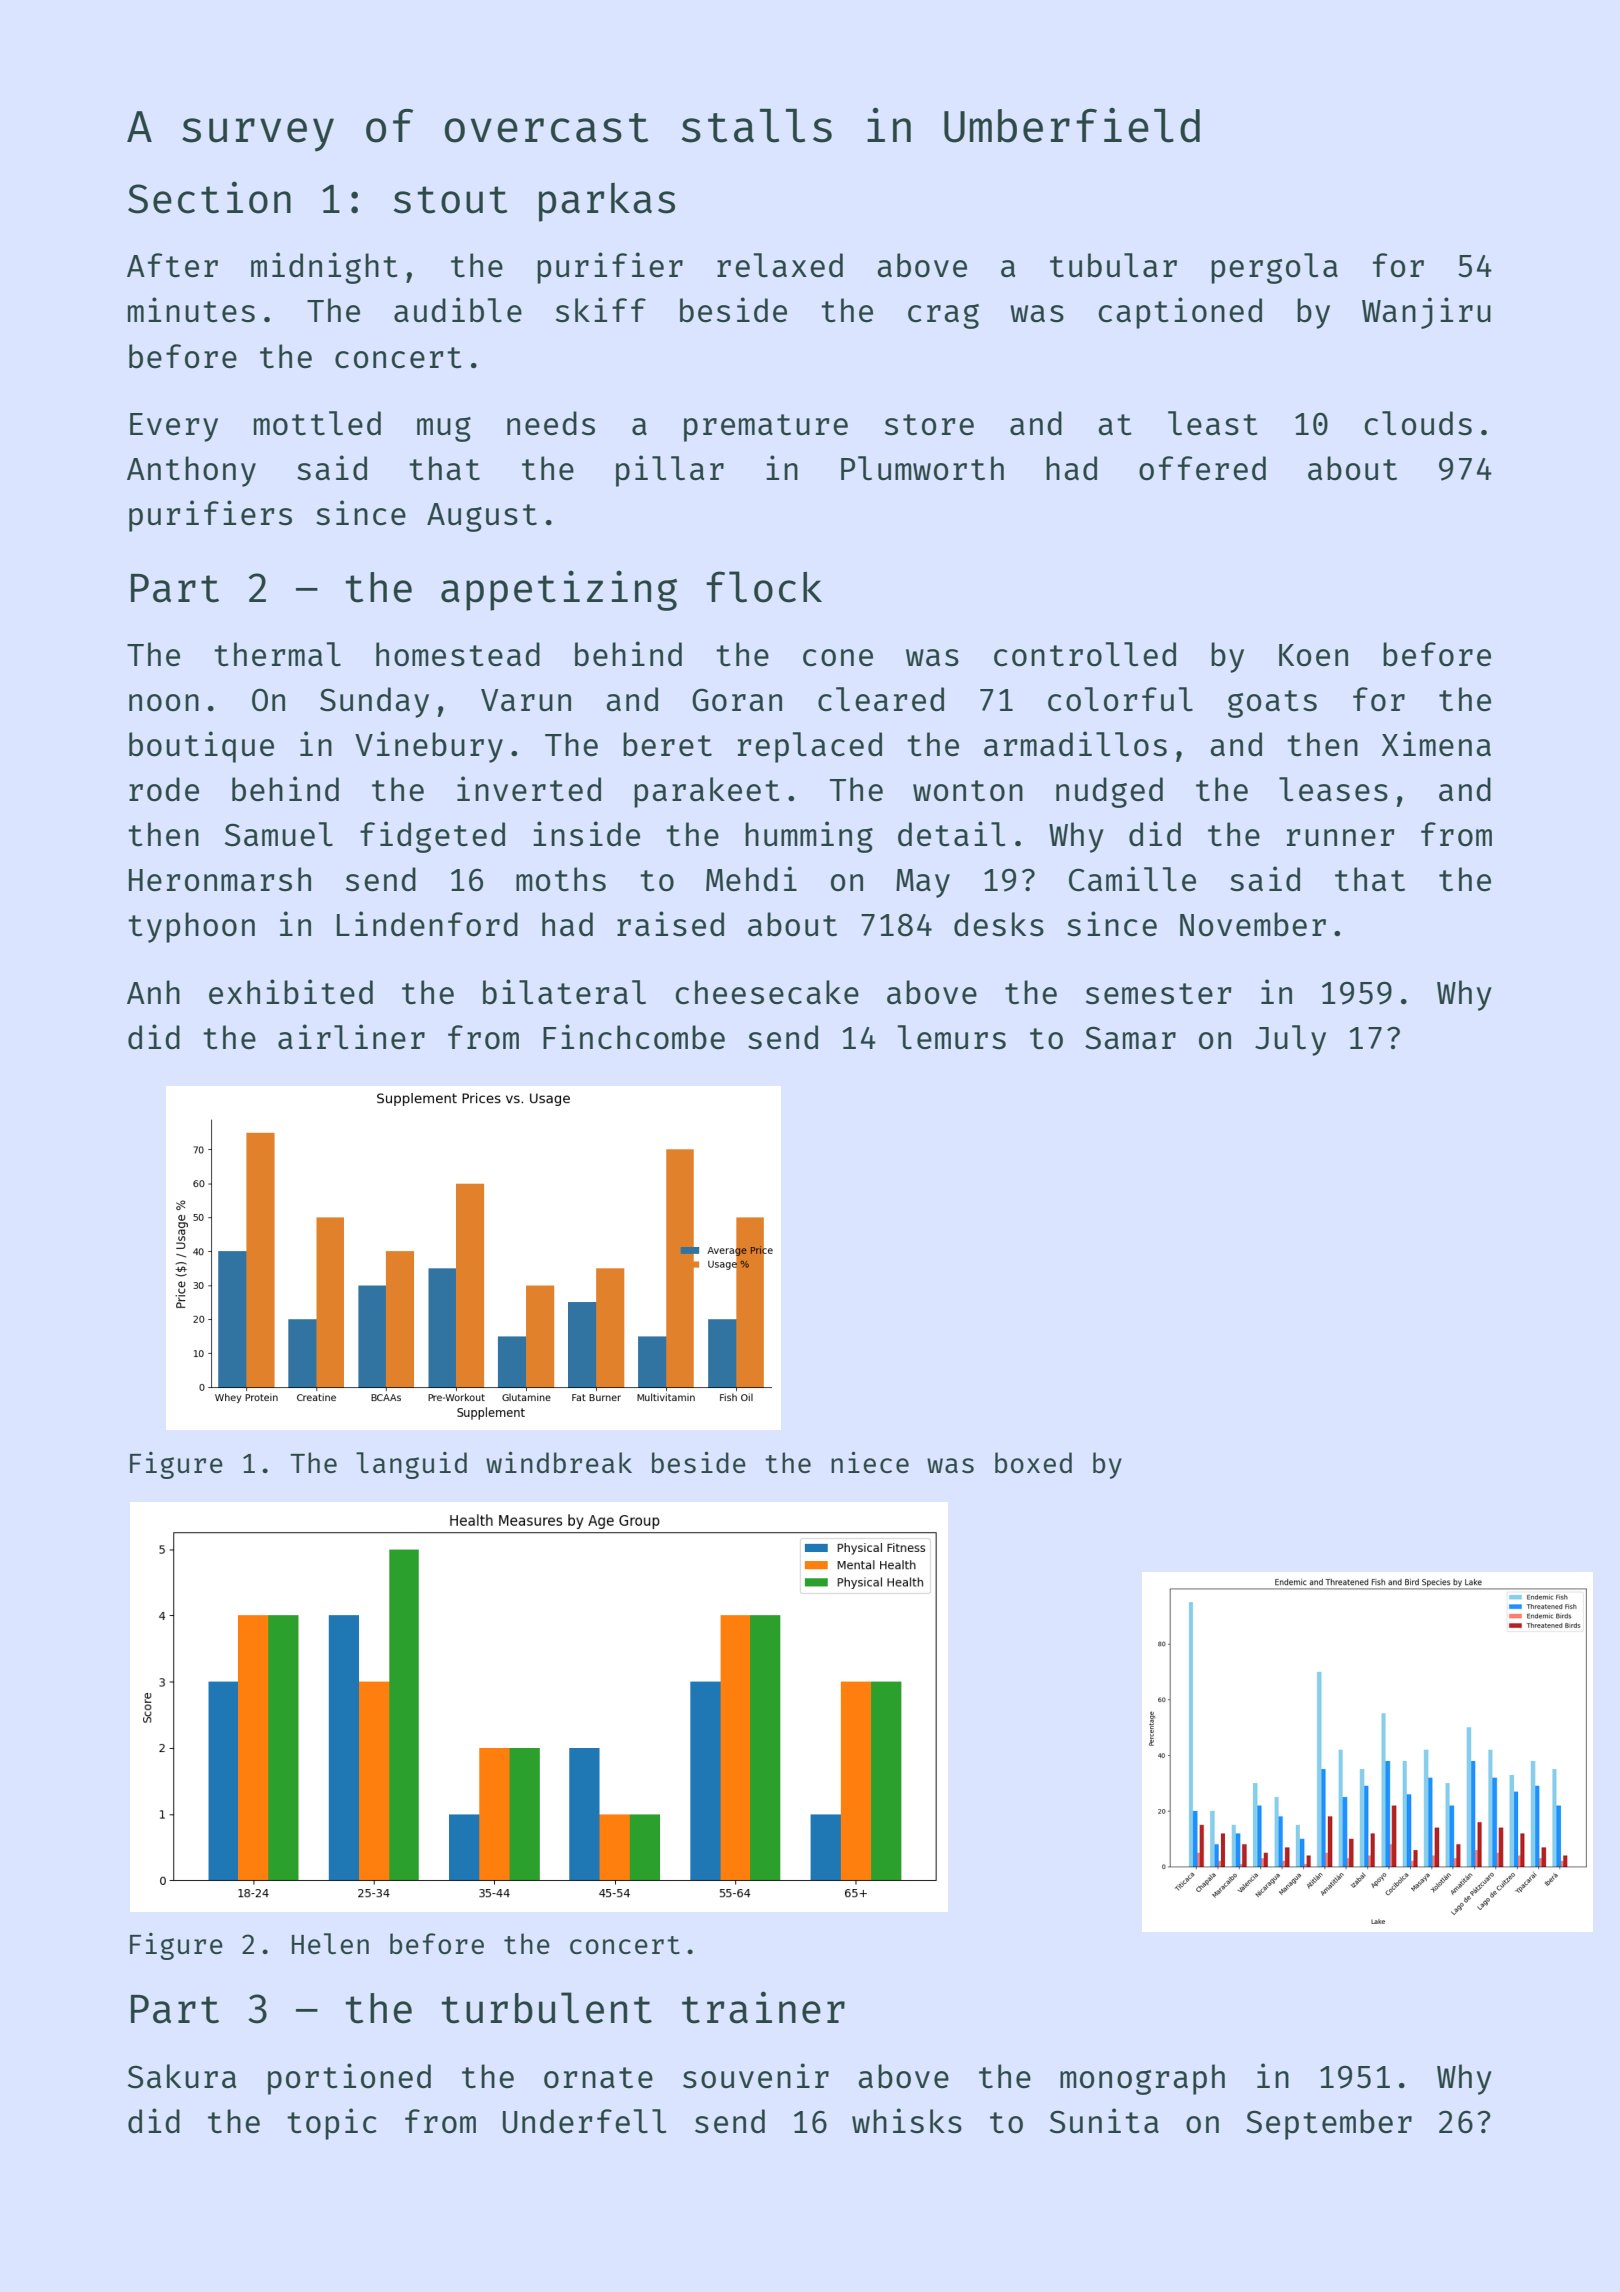 Image resolution: width=1620 pixels, height=2292 pixels. I want to click on pergola, so click(1274, 268).
